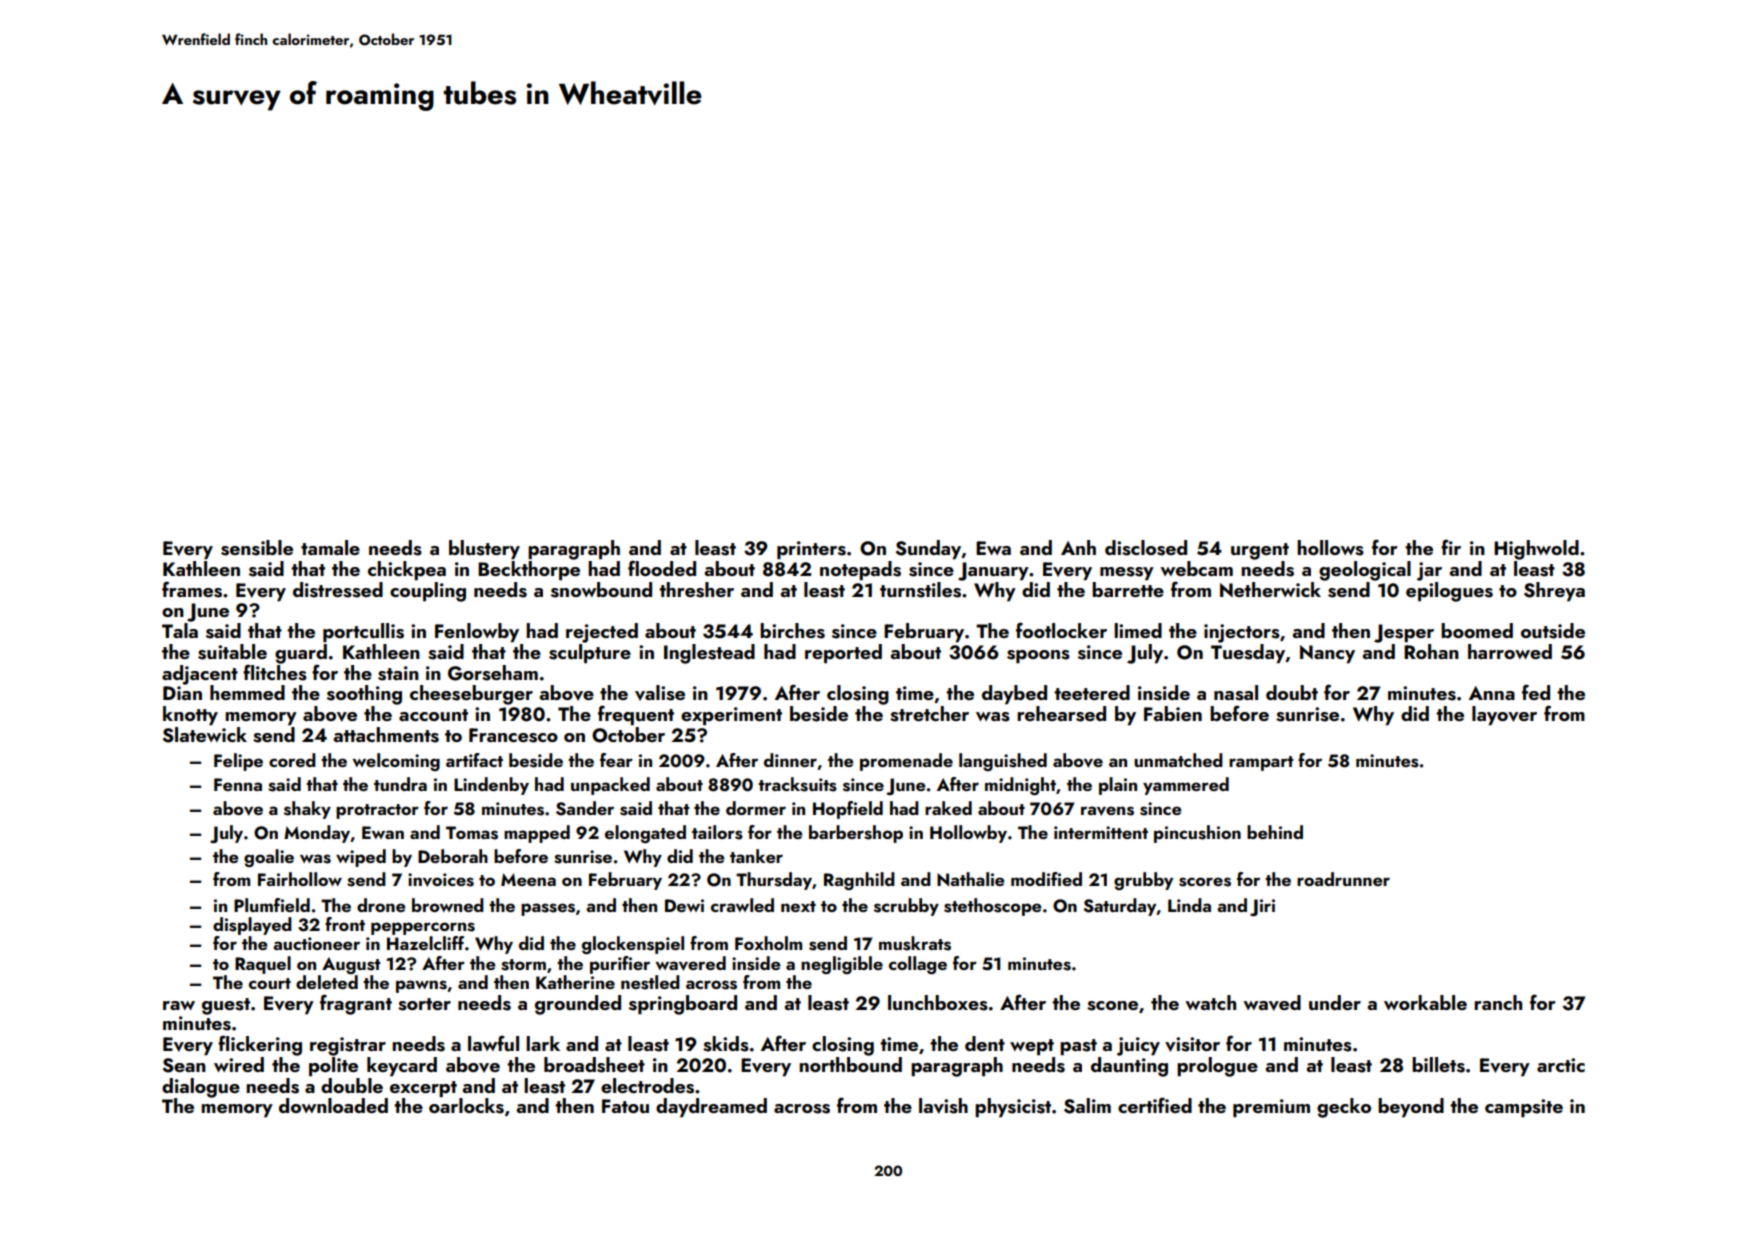 The height and width of the screenshot is (1236, 1748). I want to click on Jiri, so click(1262, 907).
